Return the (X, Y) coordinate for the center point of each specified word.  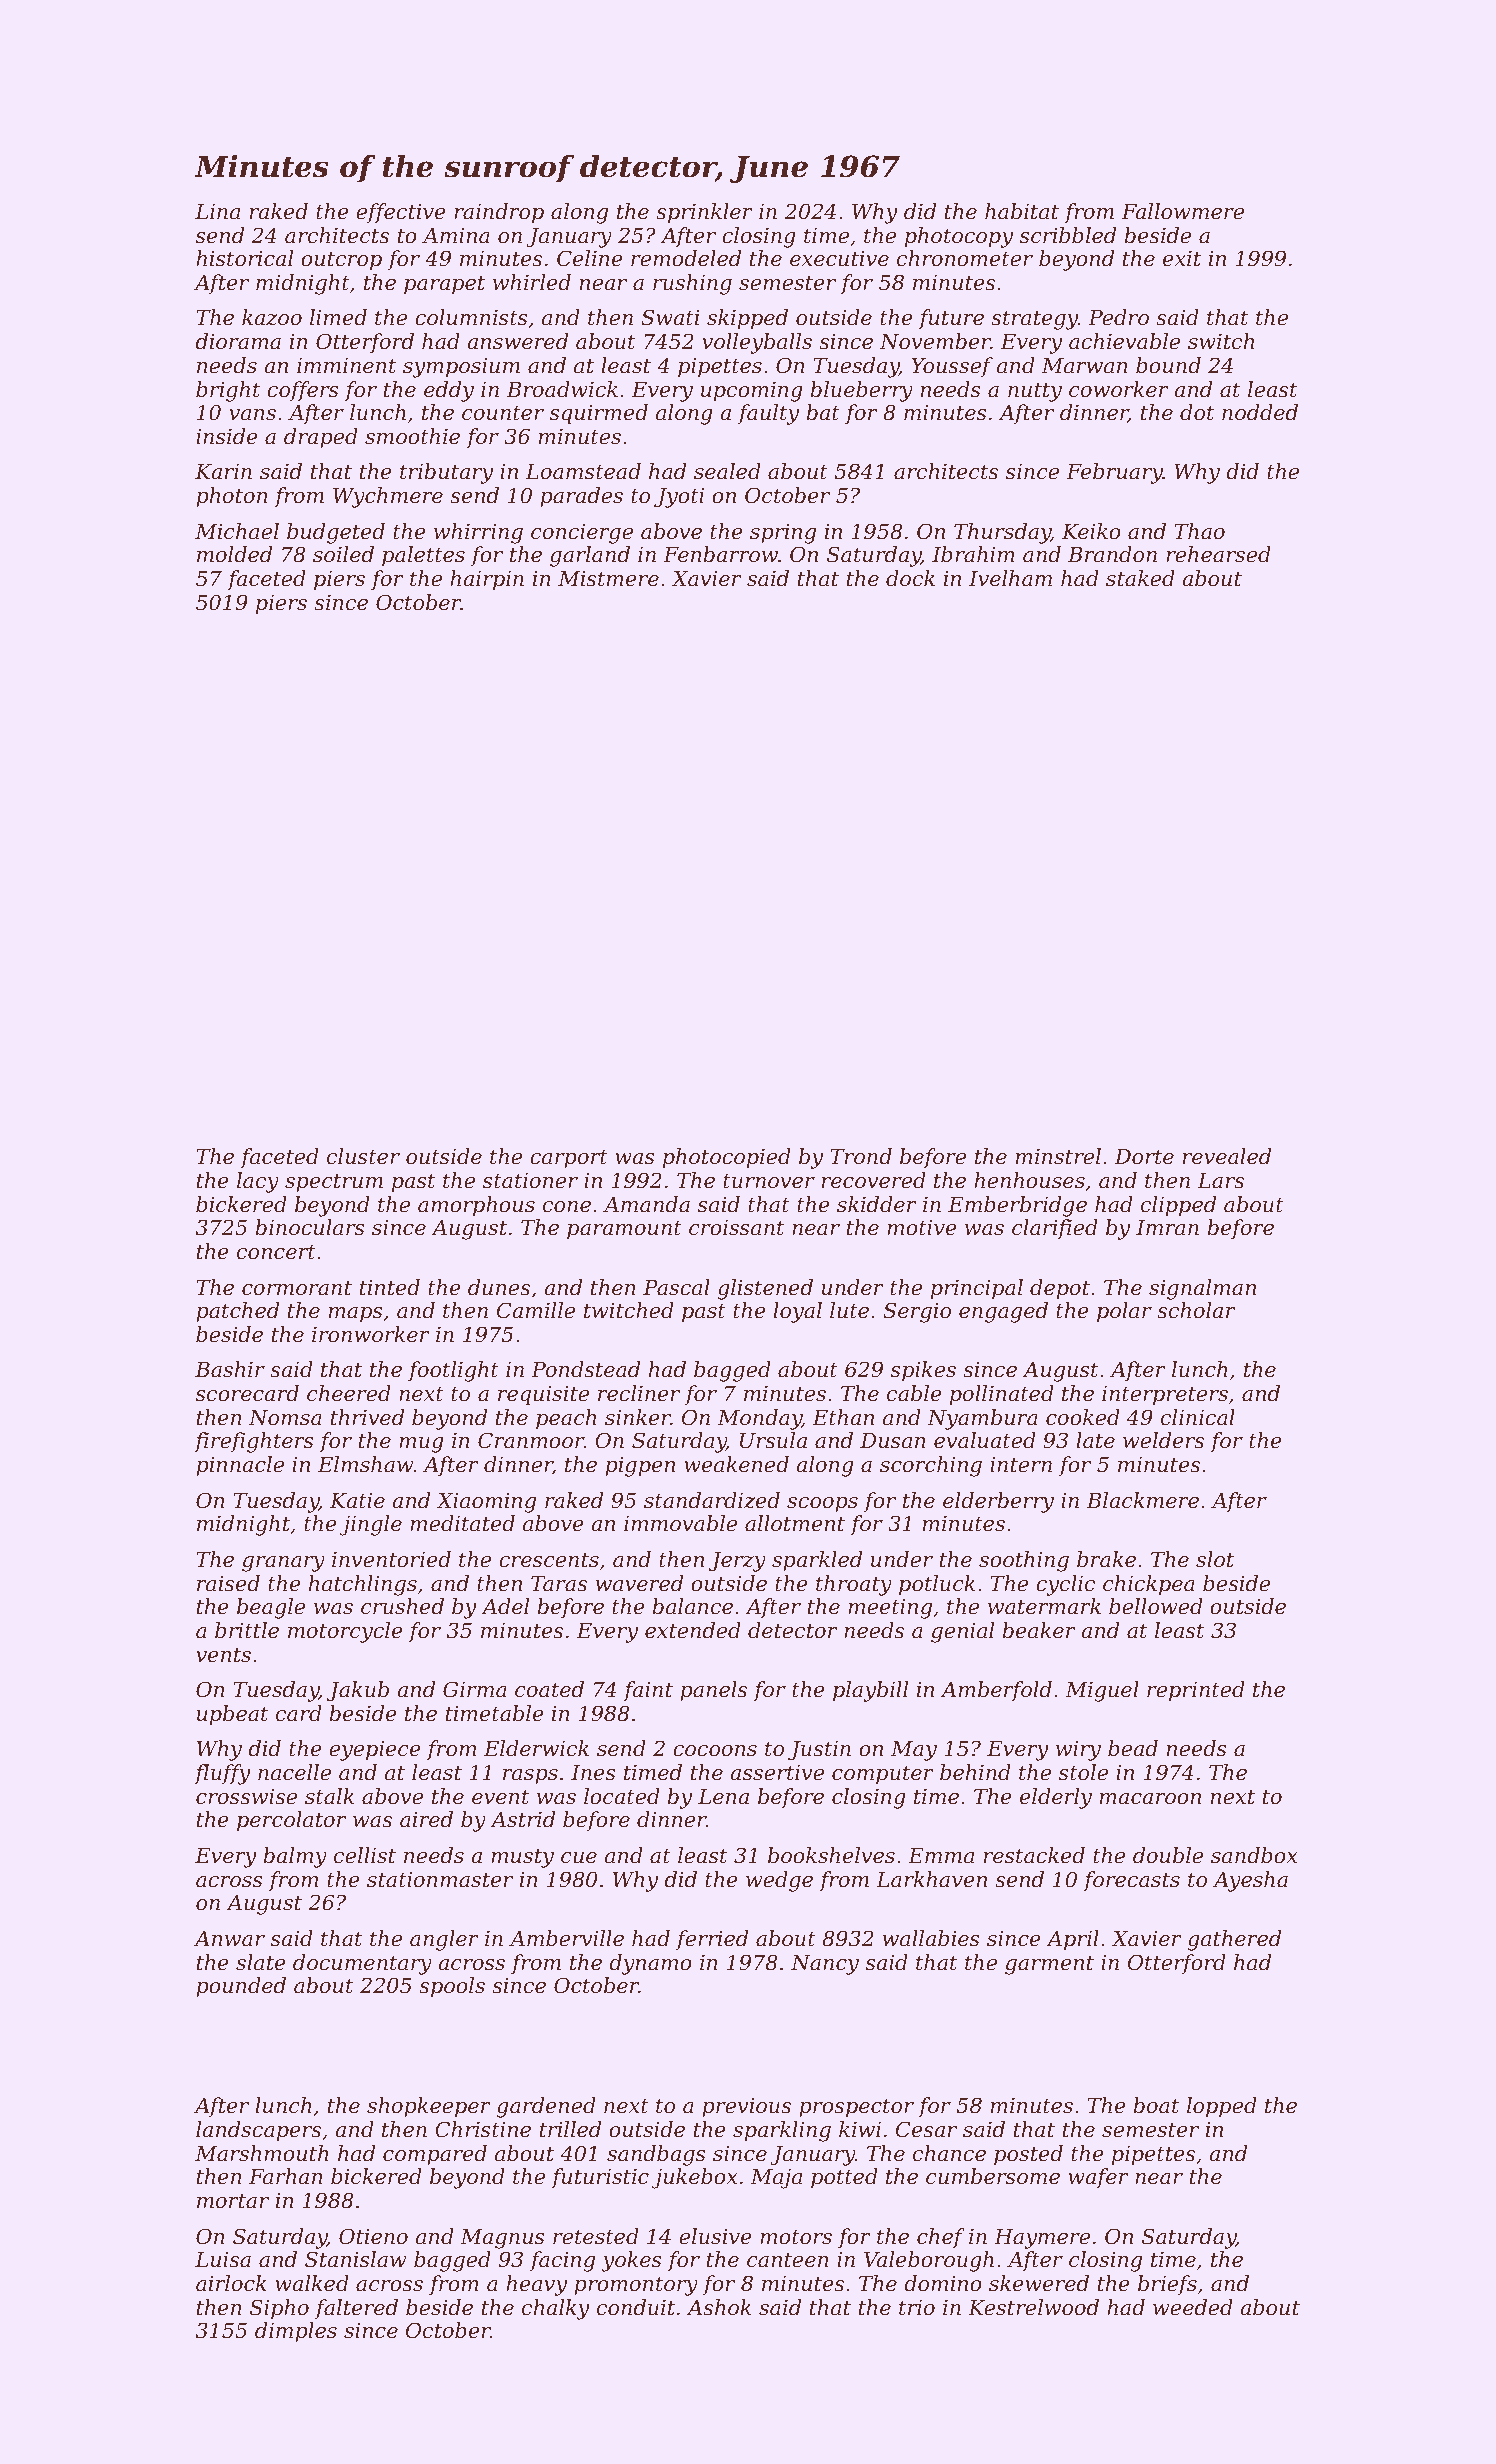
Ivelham (1010, 578)
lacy (258, 1182)
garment (1049, 1965)
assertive (777, 1773)
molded (234, 554)
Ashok (719, 2307)
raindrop (499, 213)
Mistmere (608, 579)
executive (839, 259)
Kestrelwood (1033, 2307)
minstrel (1058, 1156)
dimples (296, 2332)
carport (569, 1159)
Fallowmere (1183, 211)
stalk (329, 1796)
